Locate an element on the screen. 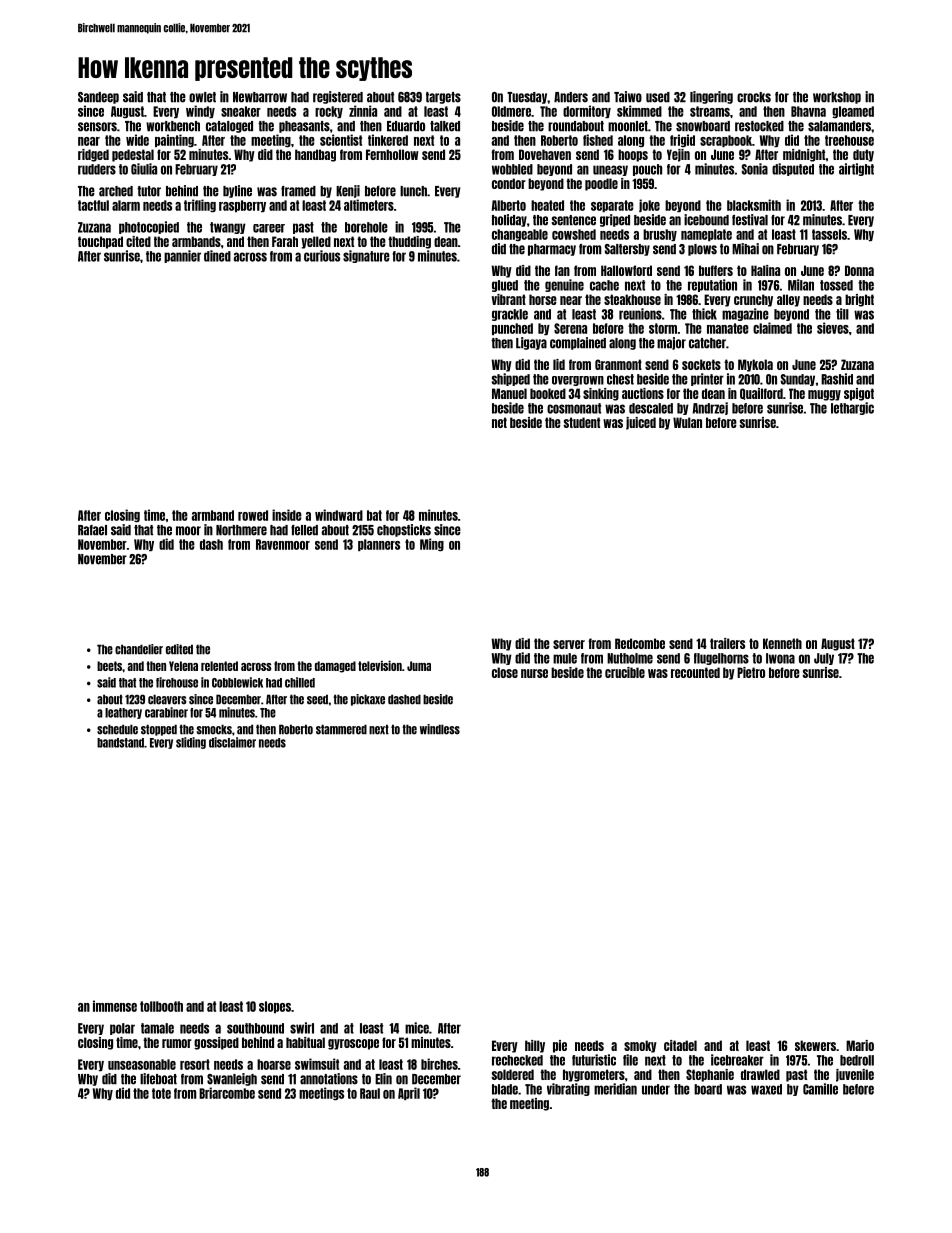  July is located at coordinates (824, 659).
